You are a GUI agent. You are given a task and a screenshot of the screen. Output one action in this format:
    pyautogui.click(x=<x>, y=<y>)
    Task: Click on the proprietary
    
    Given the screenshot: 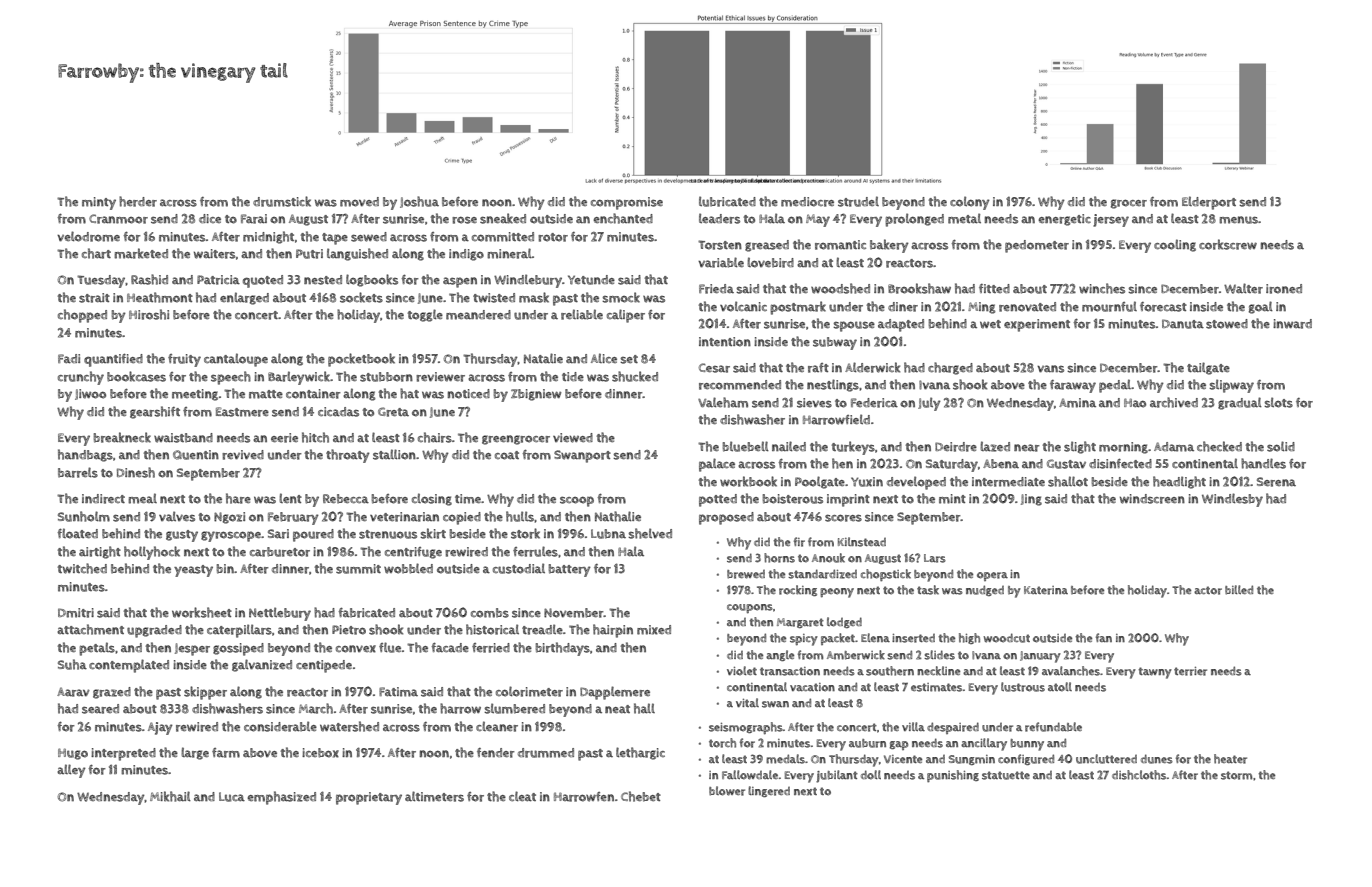 What is the action you would take?
    pyautogui.click(x=369, y=798)
